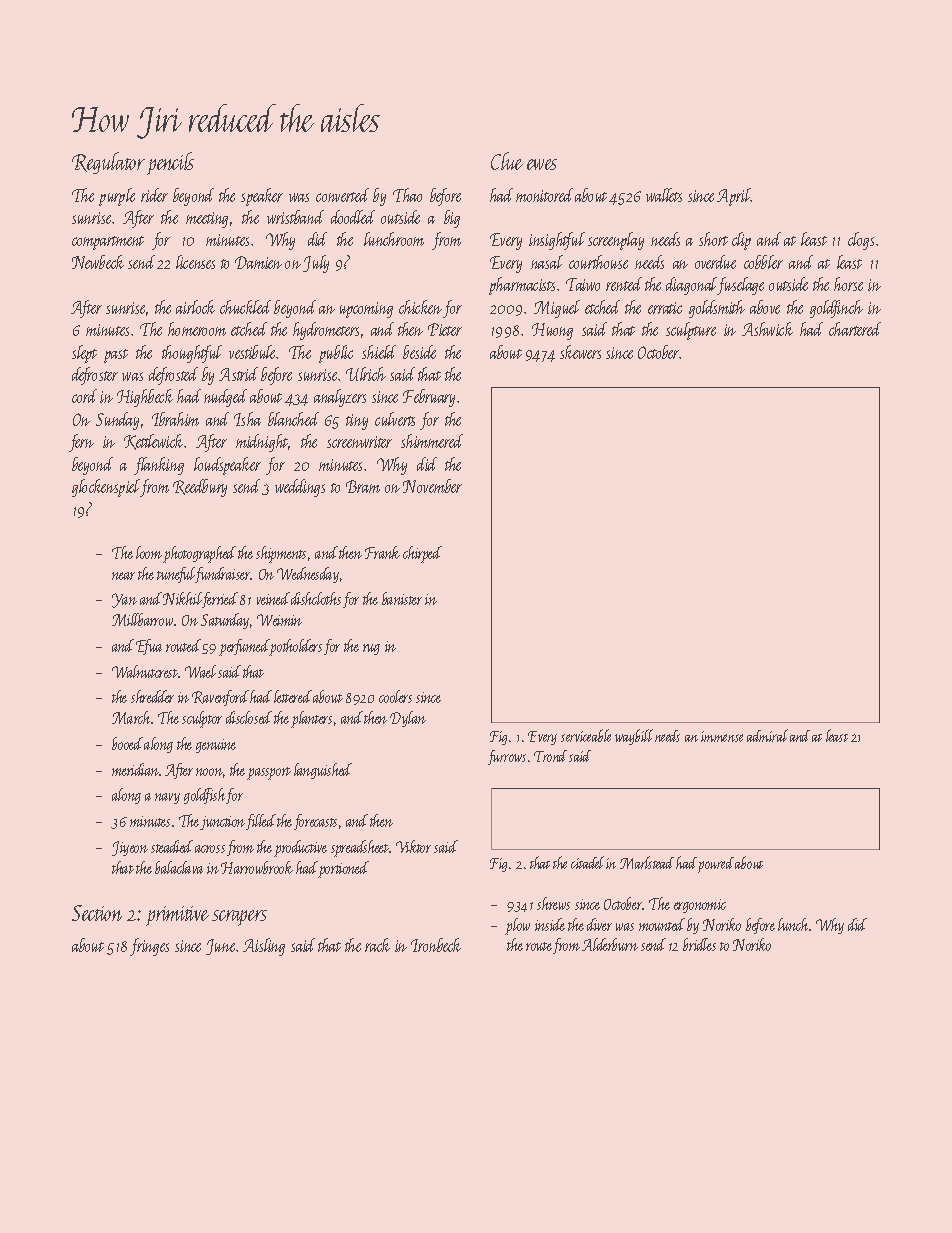 The image size is (952, 1233). Describe the element at coordinates (734, 197) in the screenshot. I see `April` at that location.
